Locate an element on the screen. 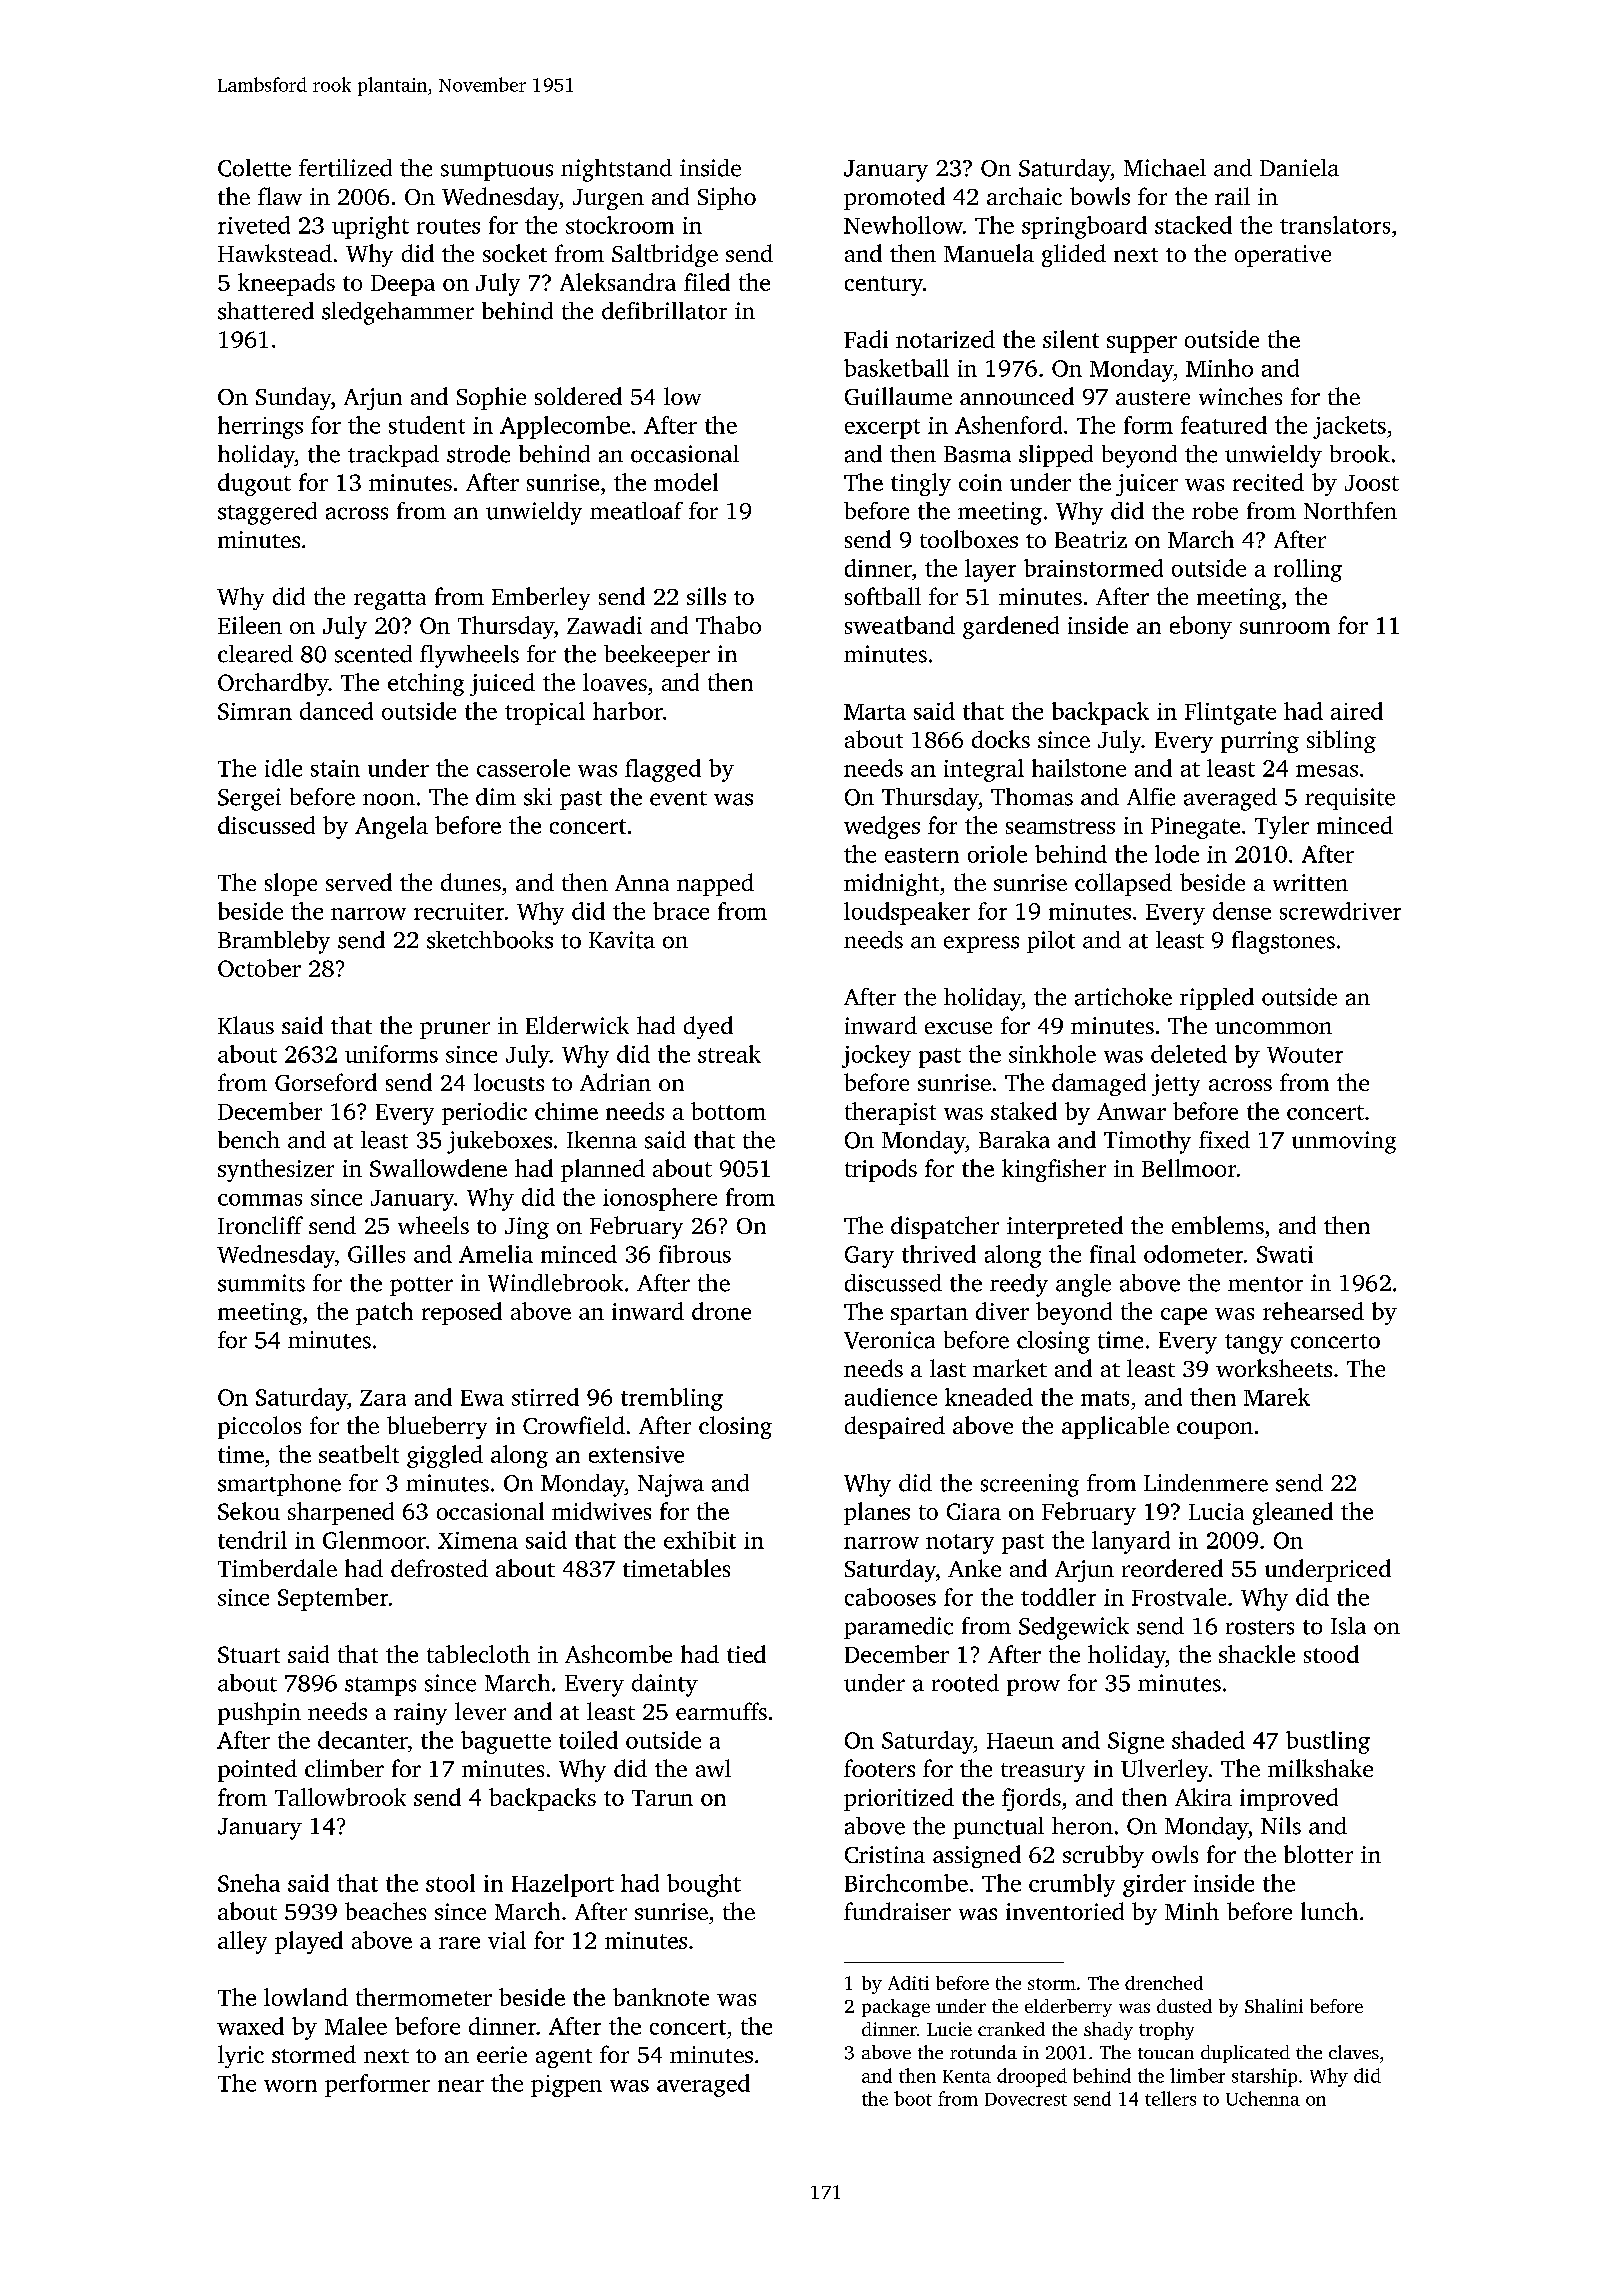 This screenshot has width=1620, height=2292. Michael is located at coordinates (1165, 168).
